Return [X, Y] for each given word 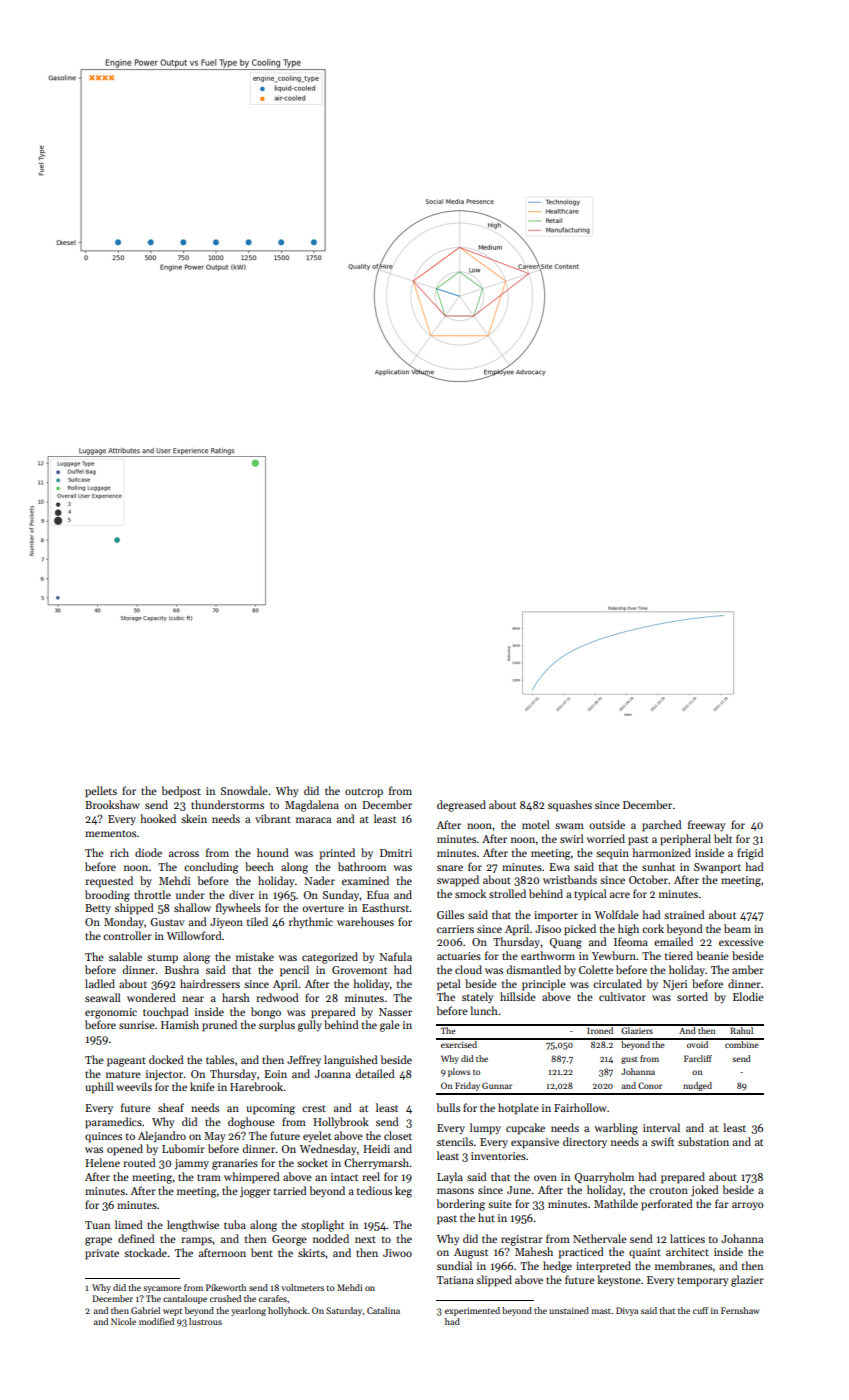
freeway [707, 826]
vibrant [273, 818]
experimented [472, 1311]
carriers [455, 929]
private [102, 1254]
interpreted [603, 1267]
